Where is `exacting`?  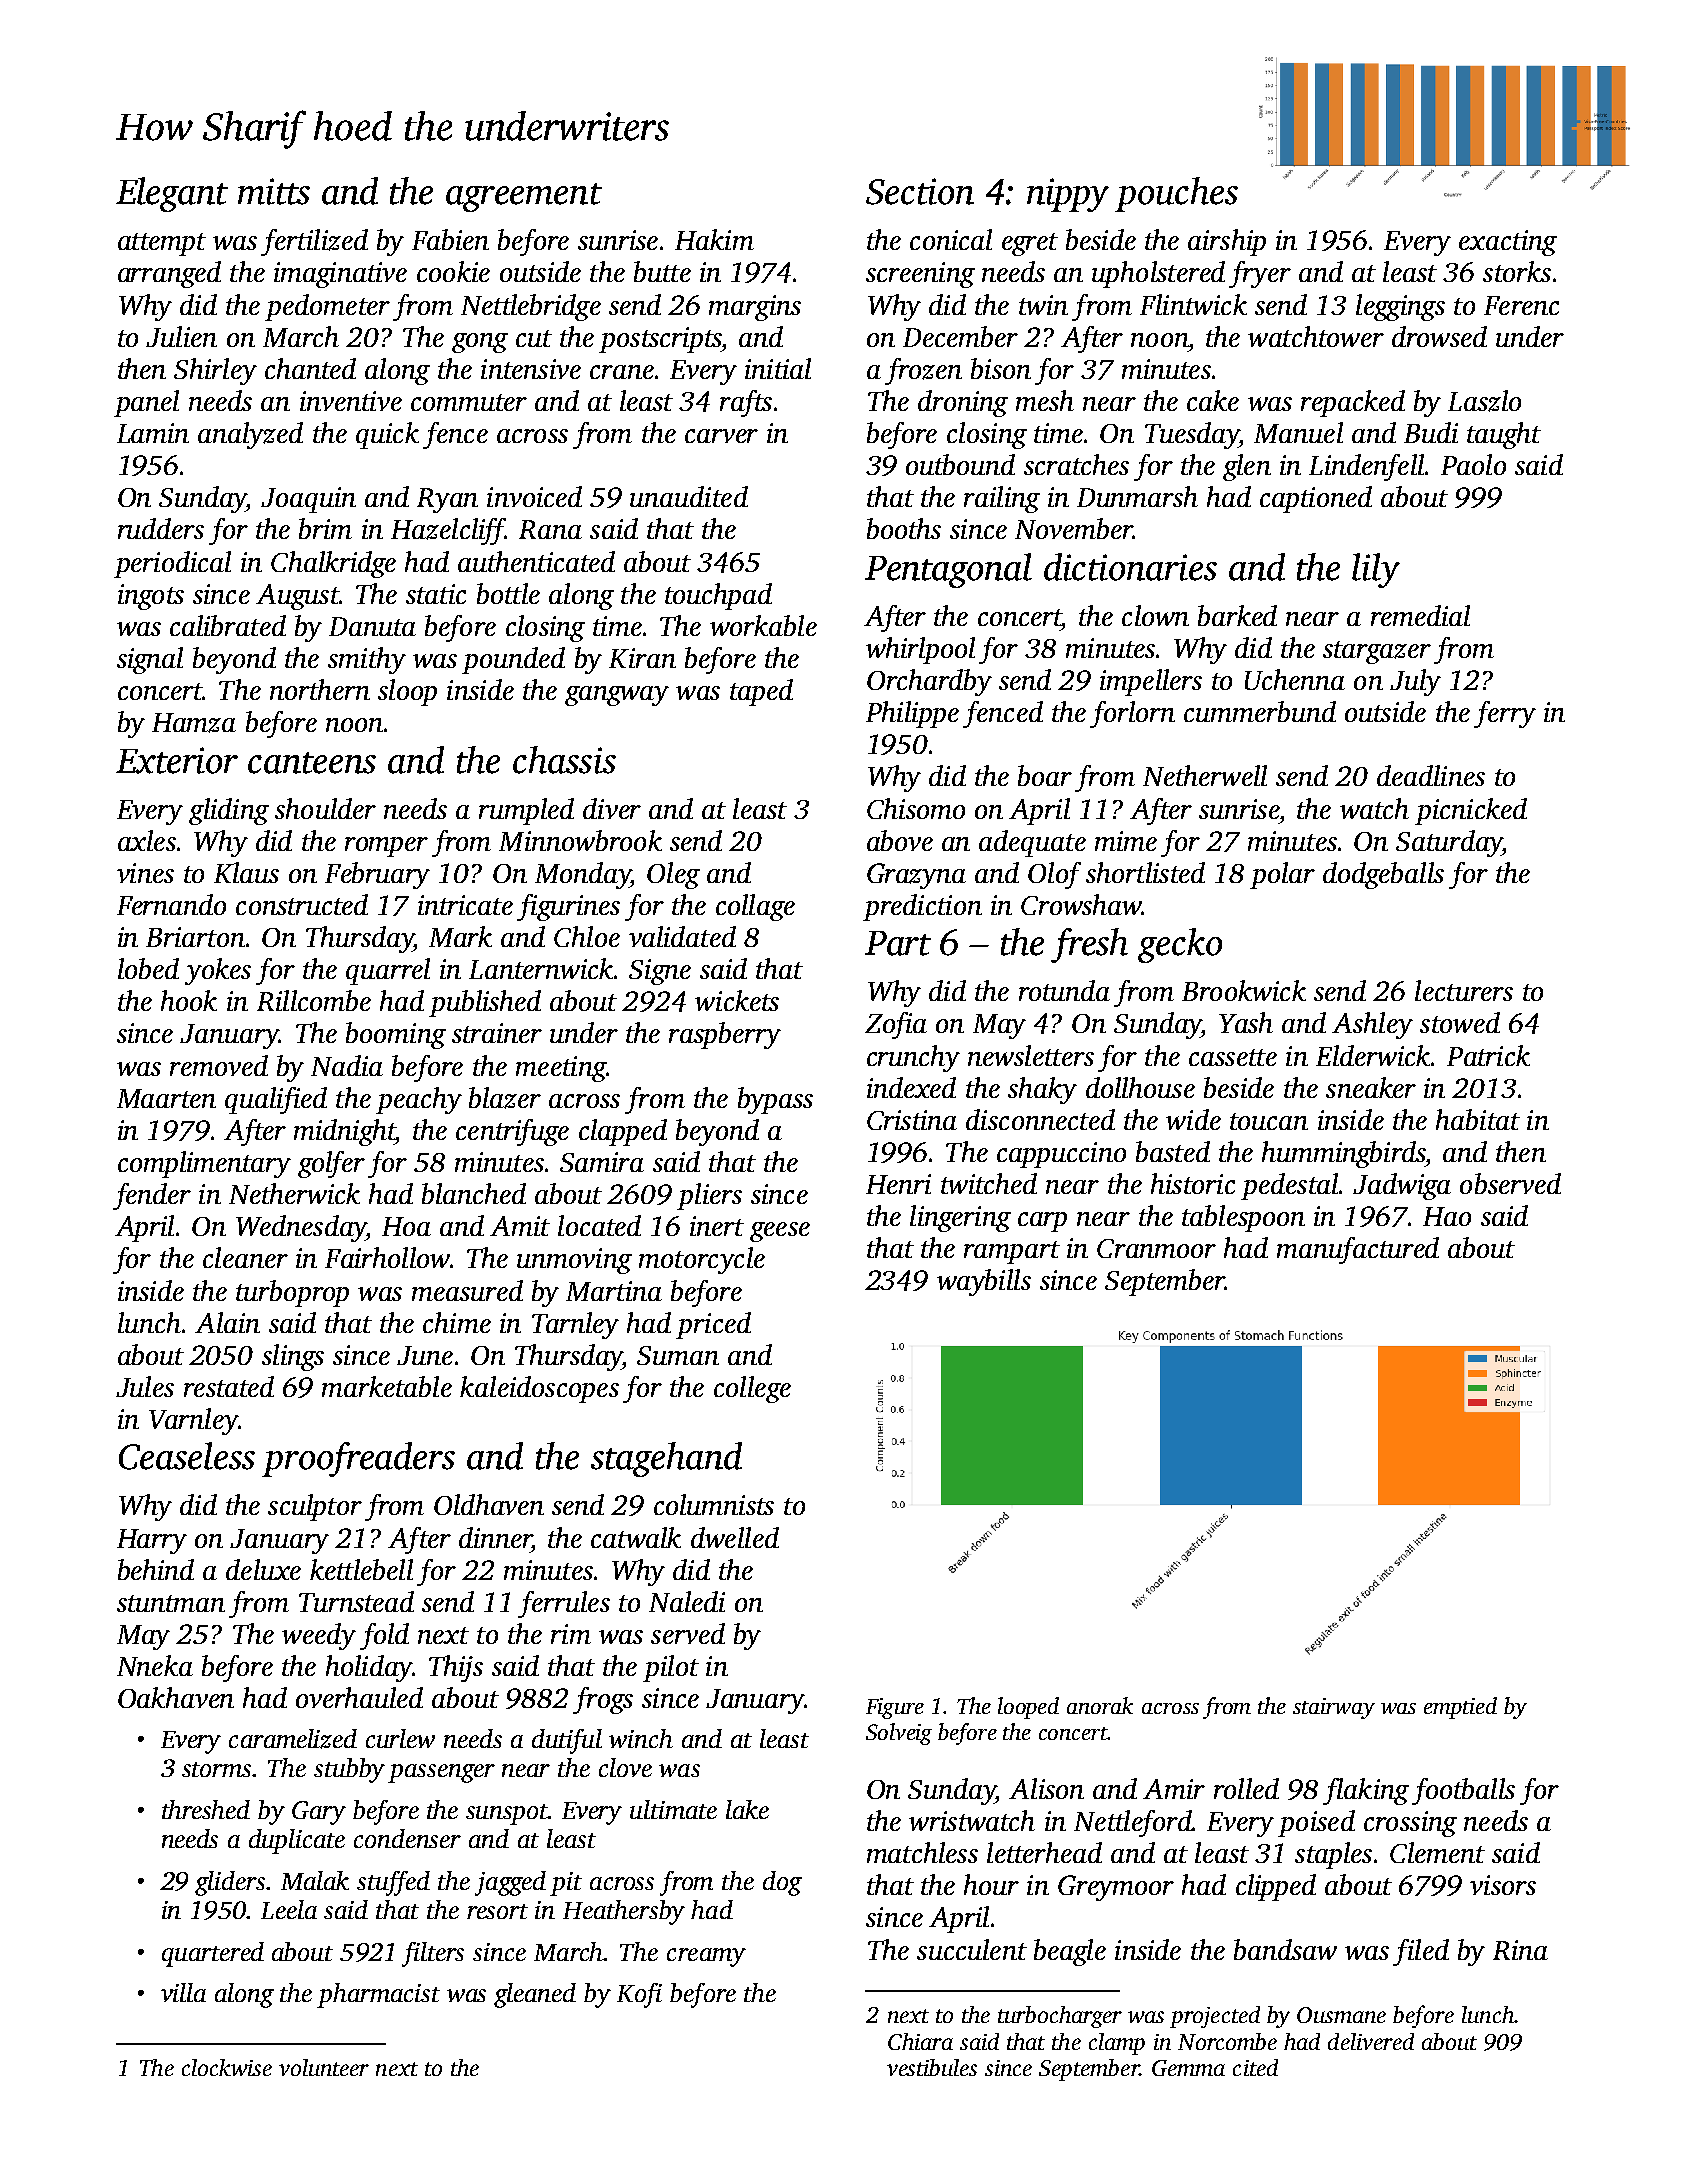 exacting is located at coordinates (1508, 243).
